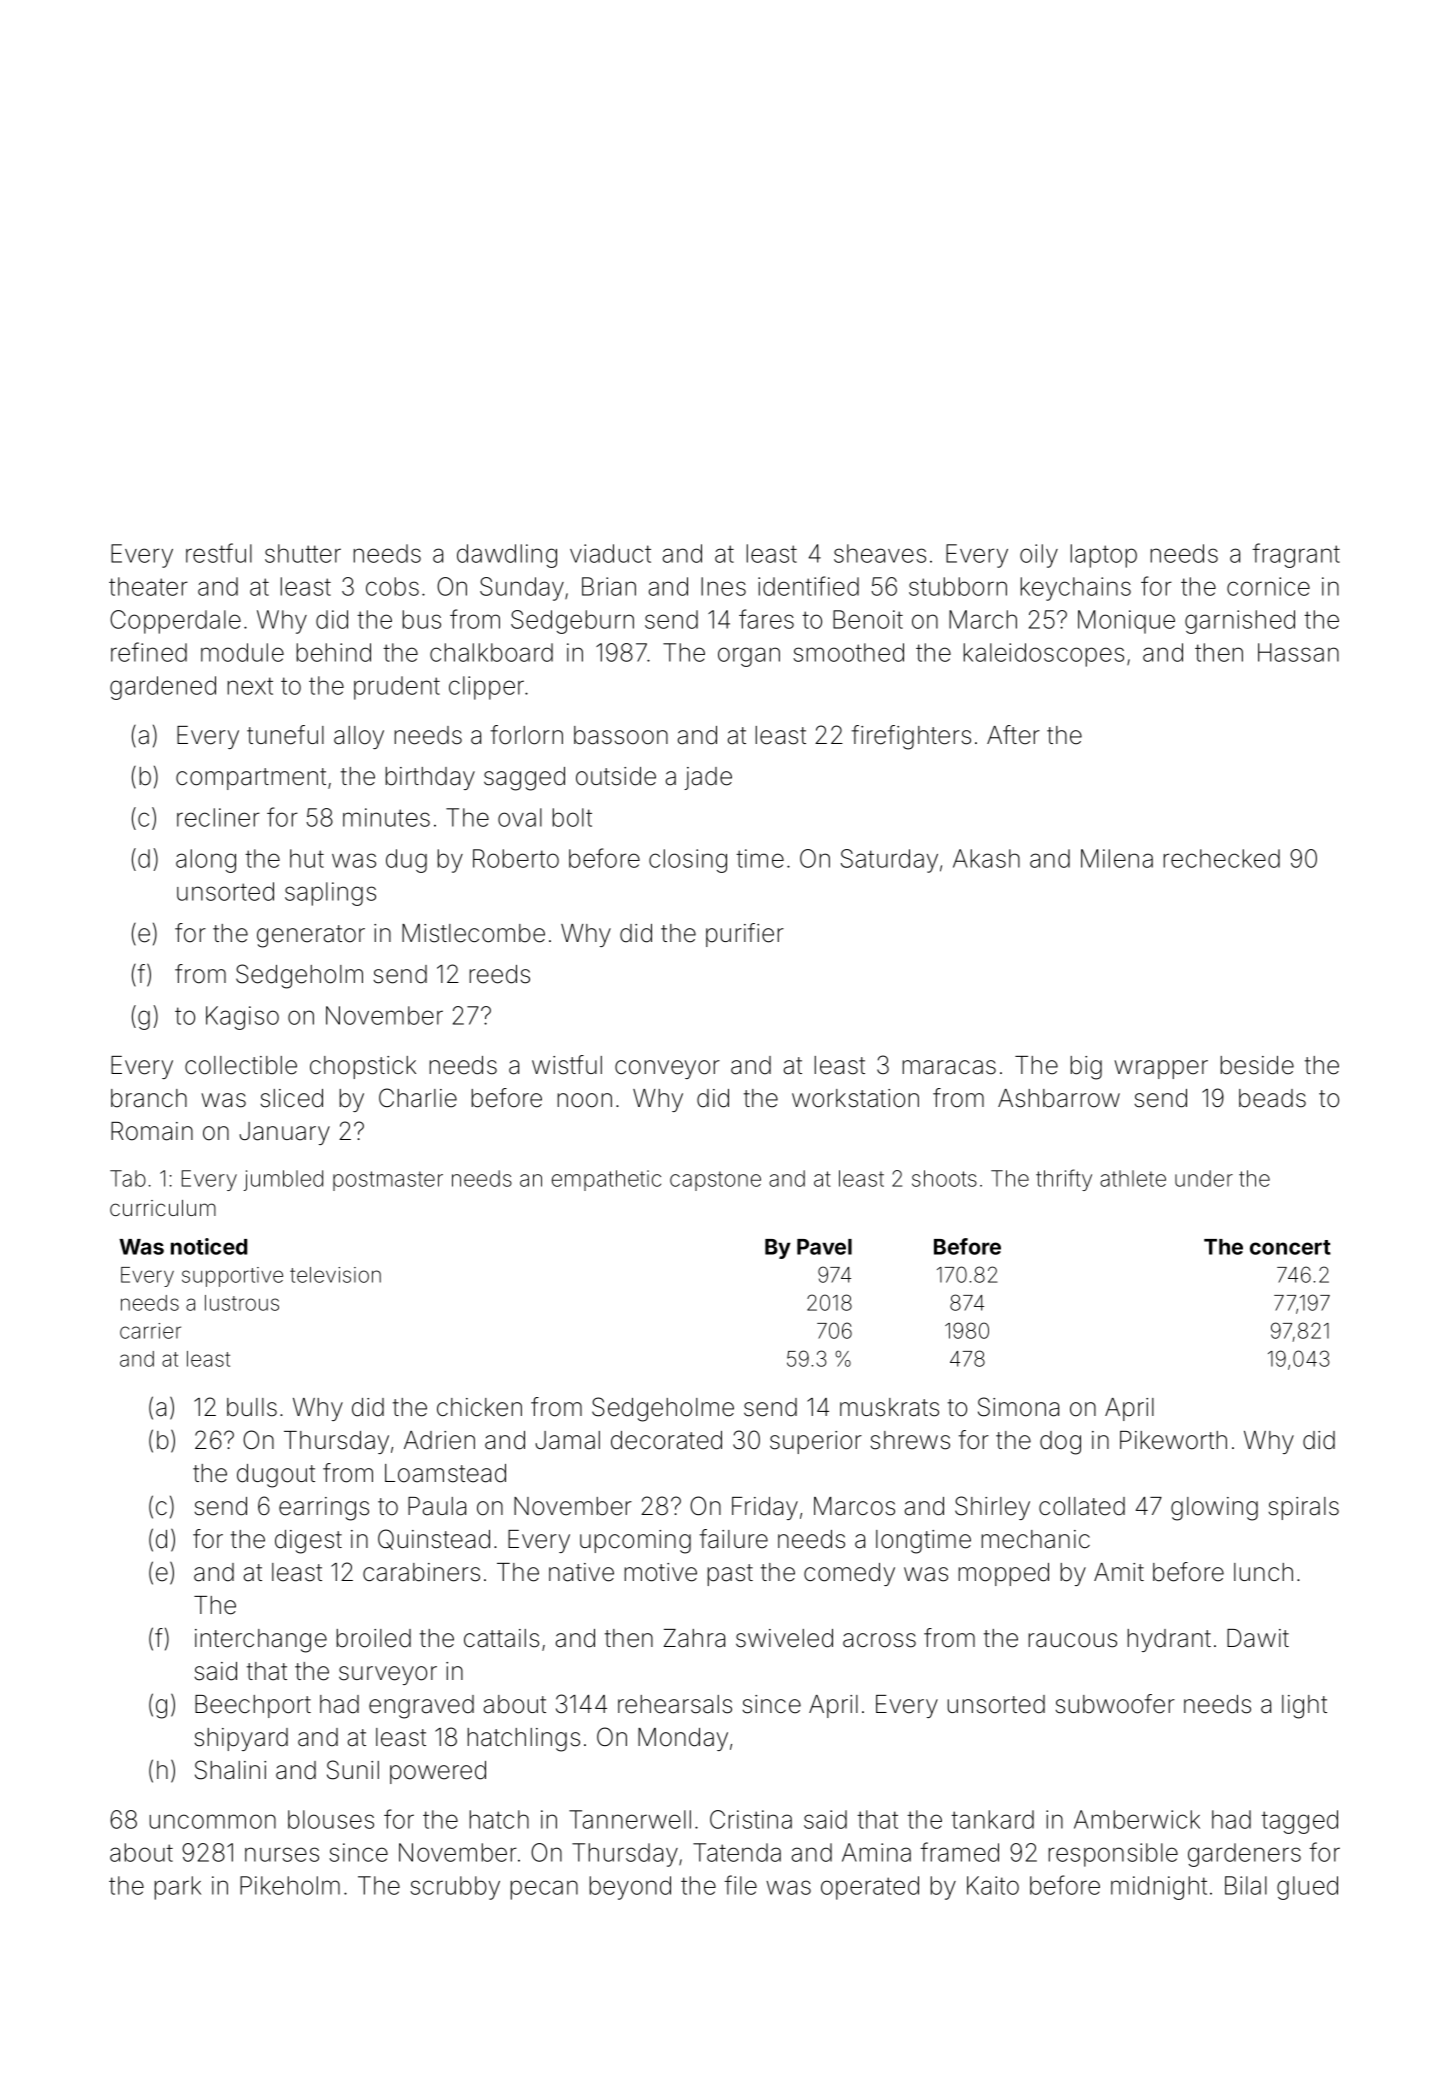 The image size is (1450, 2100). Describe the element at coordinates (911, 737) in the page. I see `firefighters` at that location.
